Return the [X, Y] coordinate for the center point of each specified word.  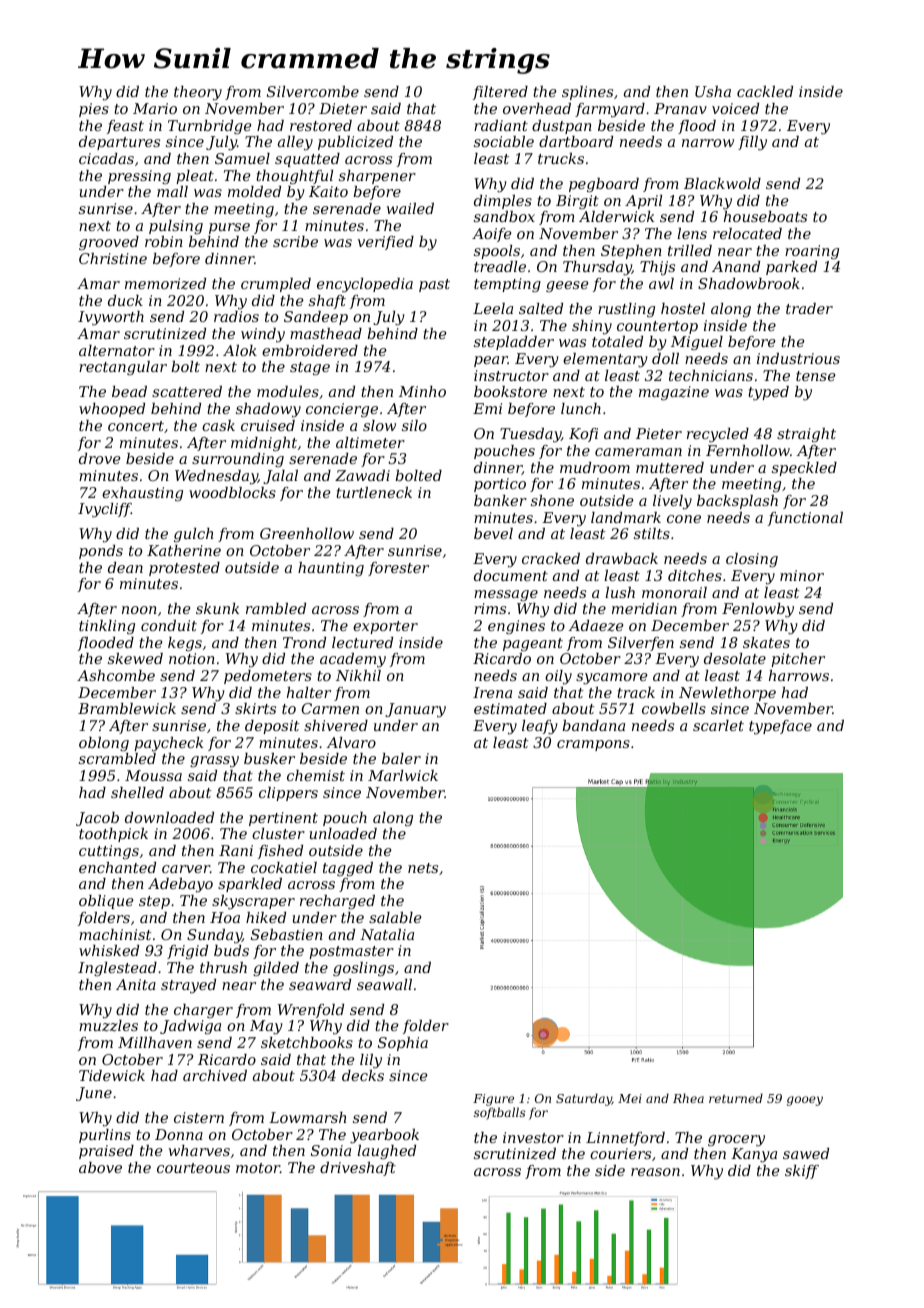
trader [809, 308]
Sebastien [287, 934]
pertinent [283, 819]
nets [423, 868]
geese [567, 286]
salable [395, 917]
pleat [195, 177]
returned [736, 1098]
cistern [199, 1117]
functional [805, 519]
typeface [780, 727]
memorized [165, 284]
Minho [422, 391]
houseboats [765, 216]
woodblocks [232, 492]
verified [386, 243]
